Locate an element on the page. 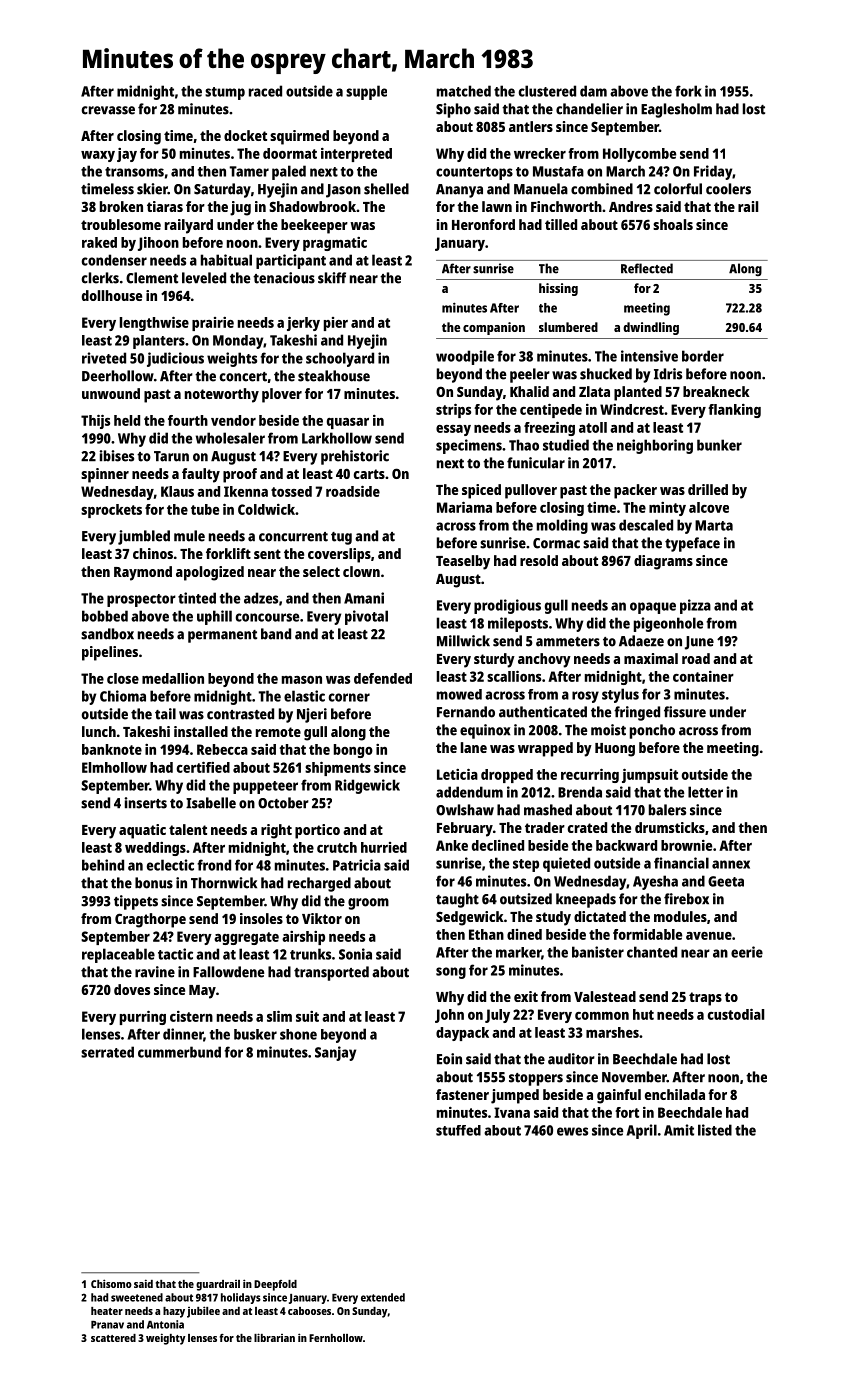 Image resolution: width=849 pixels, height=1400 pixels. Tamer is located at coordinates (249, 171).
